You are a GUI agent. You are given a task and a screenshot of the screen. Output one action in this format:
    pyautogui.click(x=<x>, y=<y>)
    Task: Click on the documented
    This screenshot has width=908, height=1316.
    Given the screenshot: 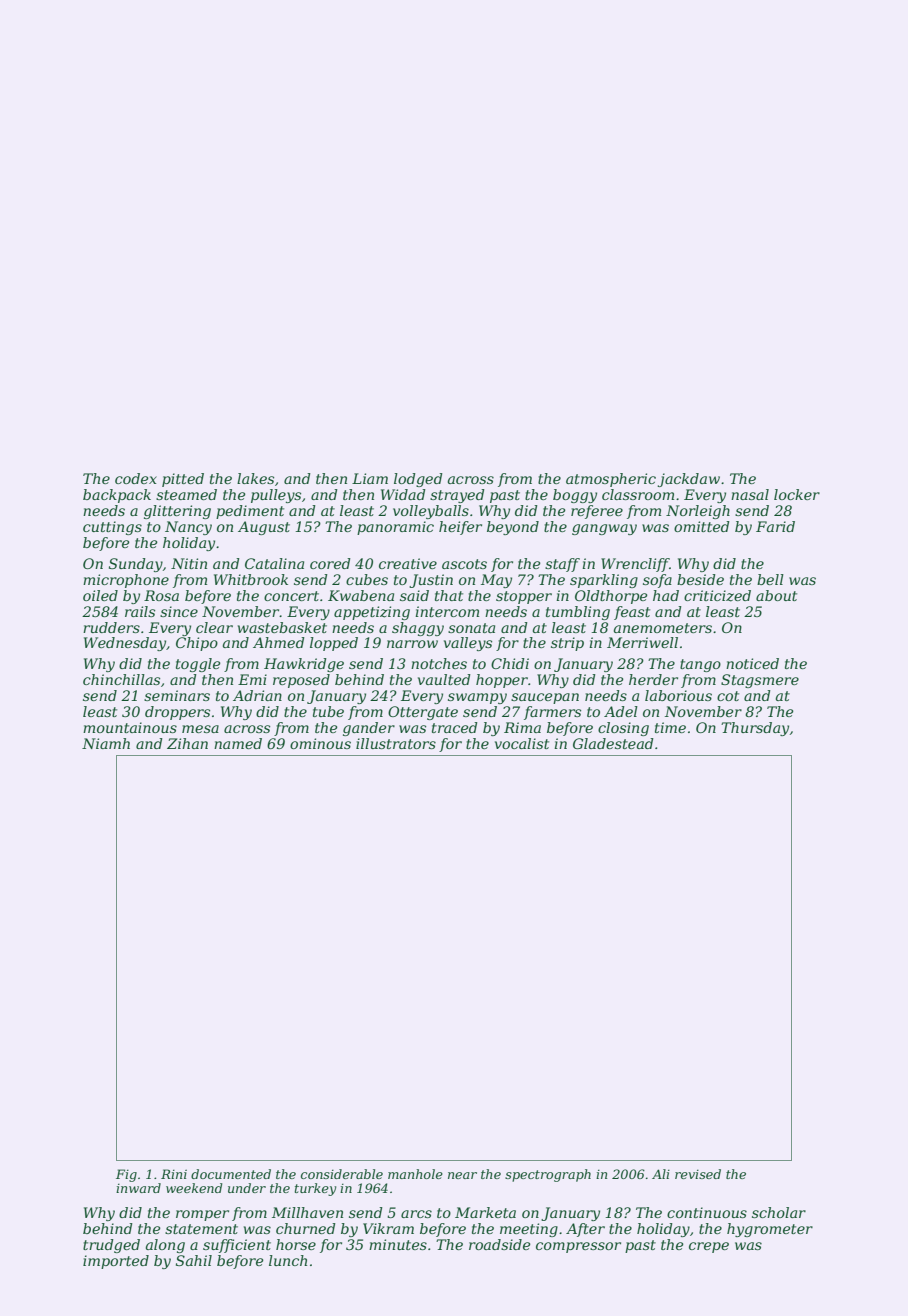 What is the action you would take?
    pyautogui.click(x=231, y=1174)
